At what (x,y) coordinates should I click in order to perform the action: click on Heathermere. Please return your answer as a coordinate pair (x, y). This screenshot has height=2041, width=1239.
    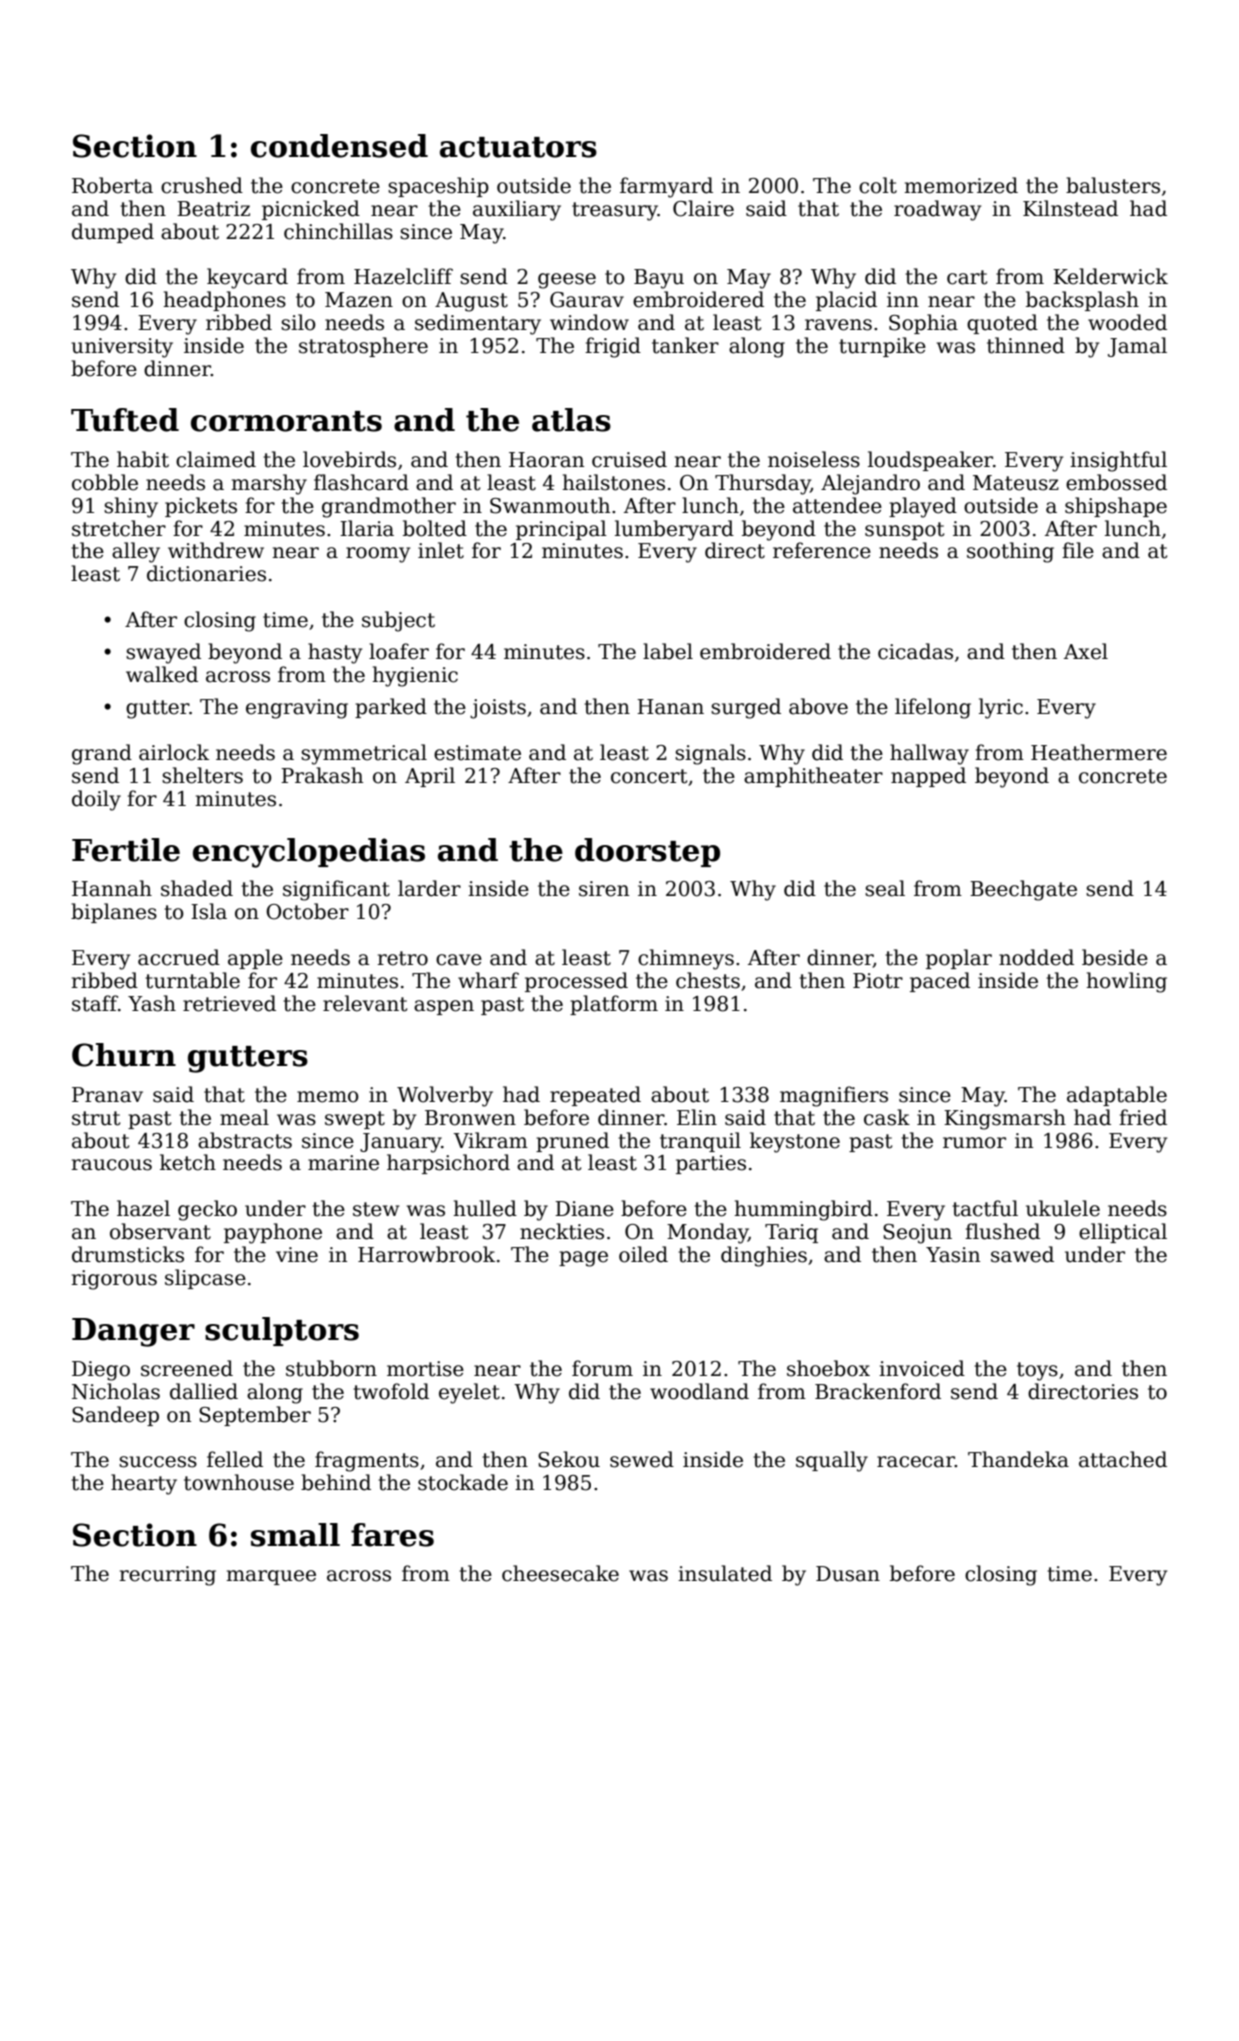
    Looking at the image, I should click on (1099, 752).
